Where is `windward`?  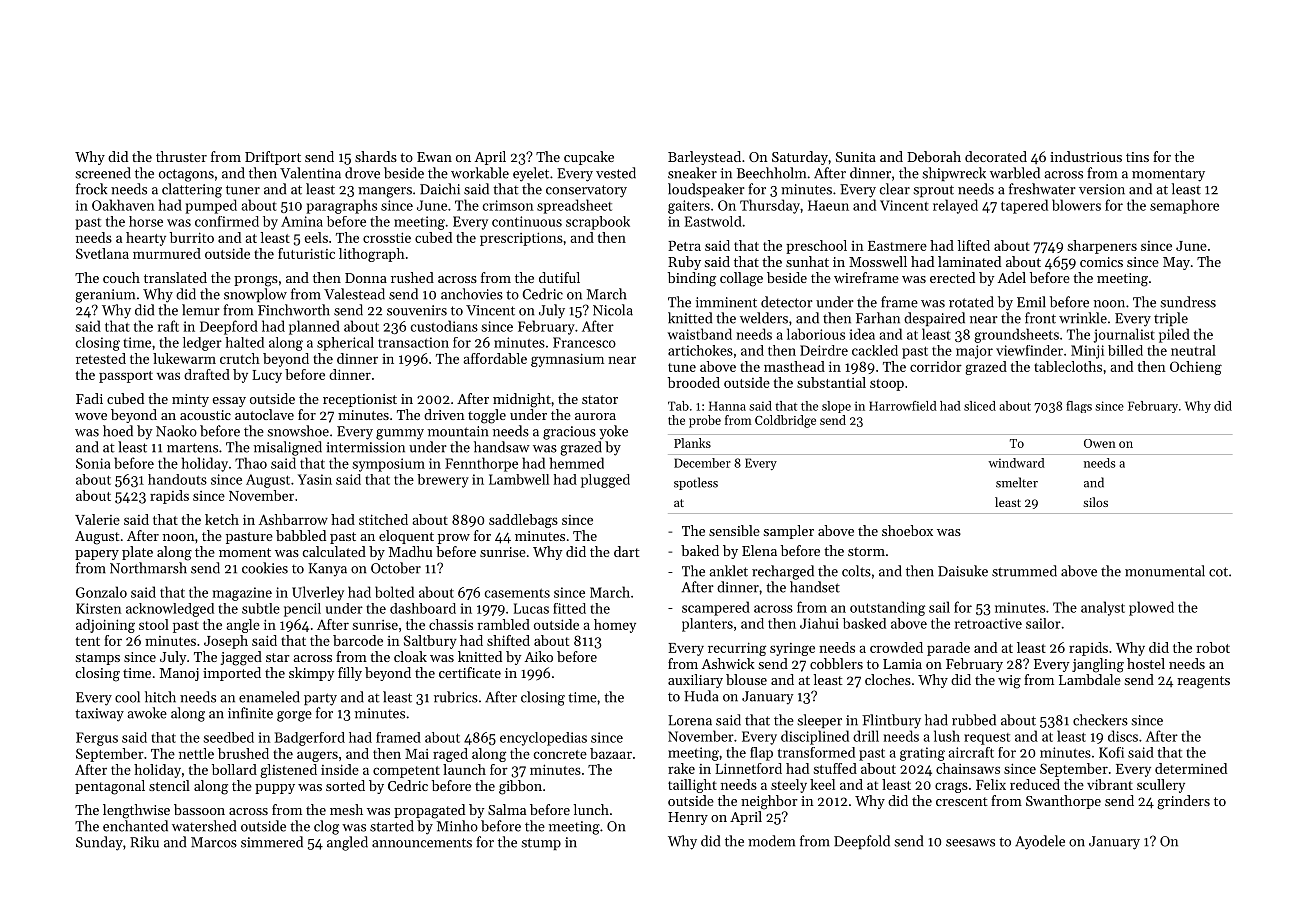 windward is located at coordinates (1016, 463).
